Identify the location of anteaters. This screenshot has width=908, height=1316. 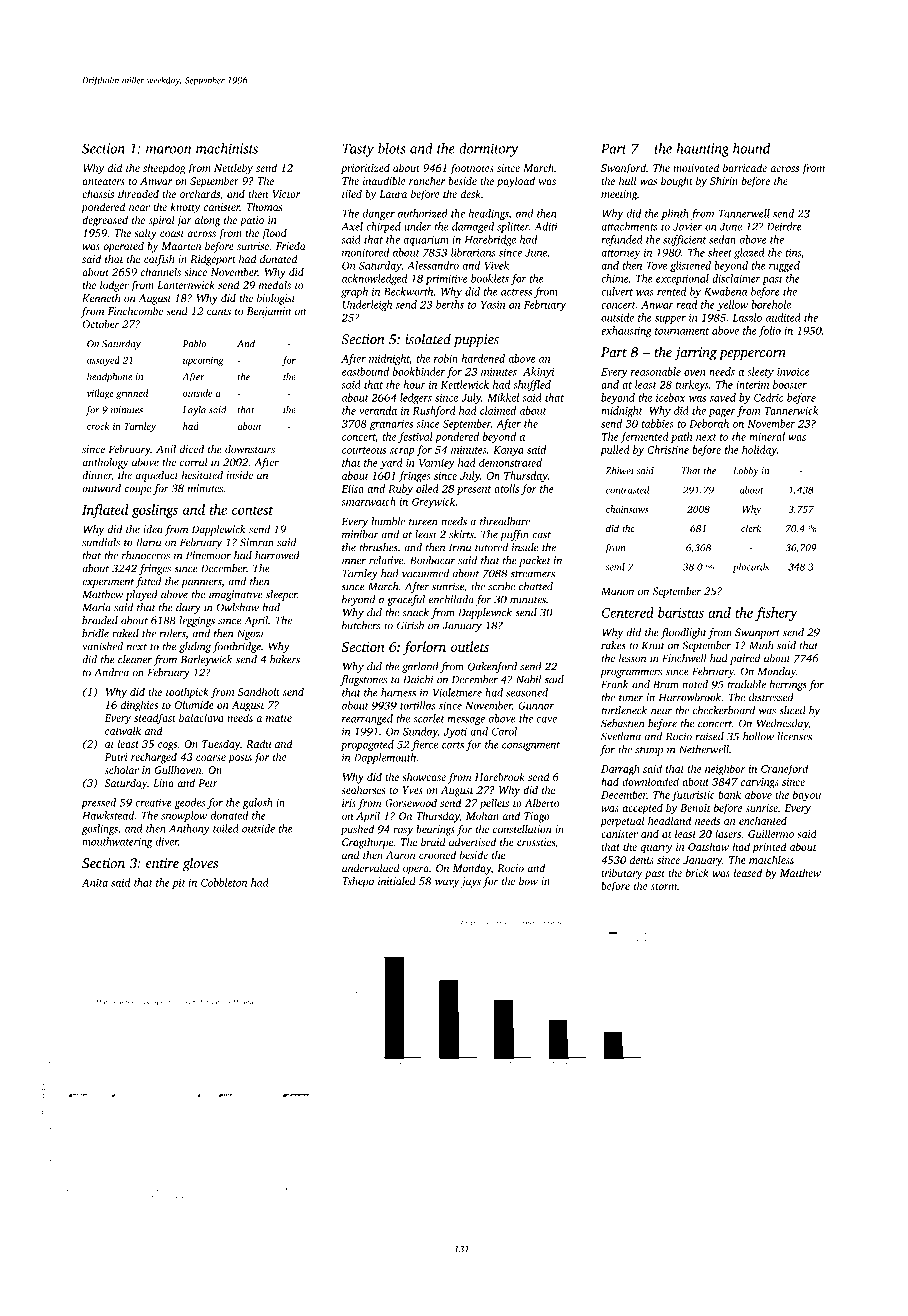
(103, 181).
